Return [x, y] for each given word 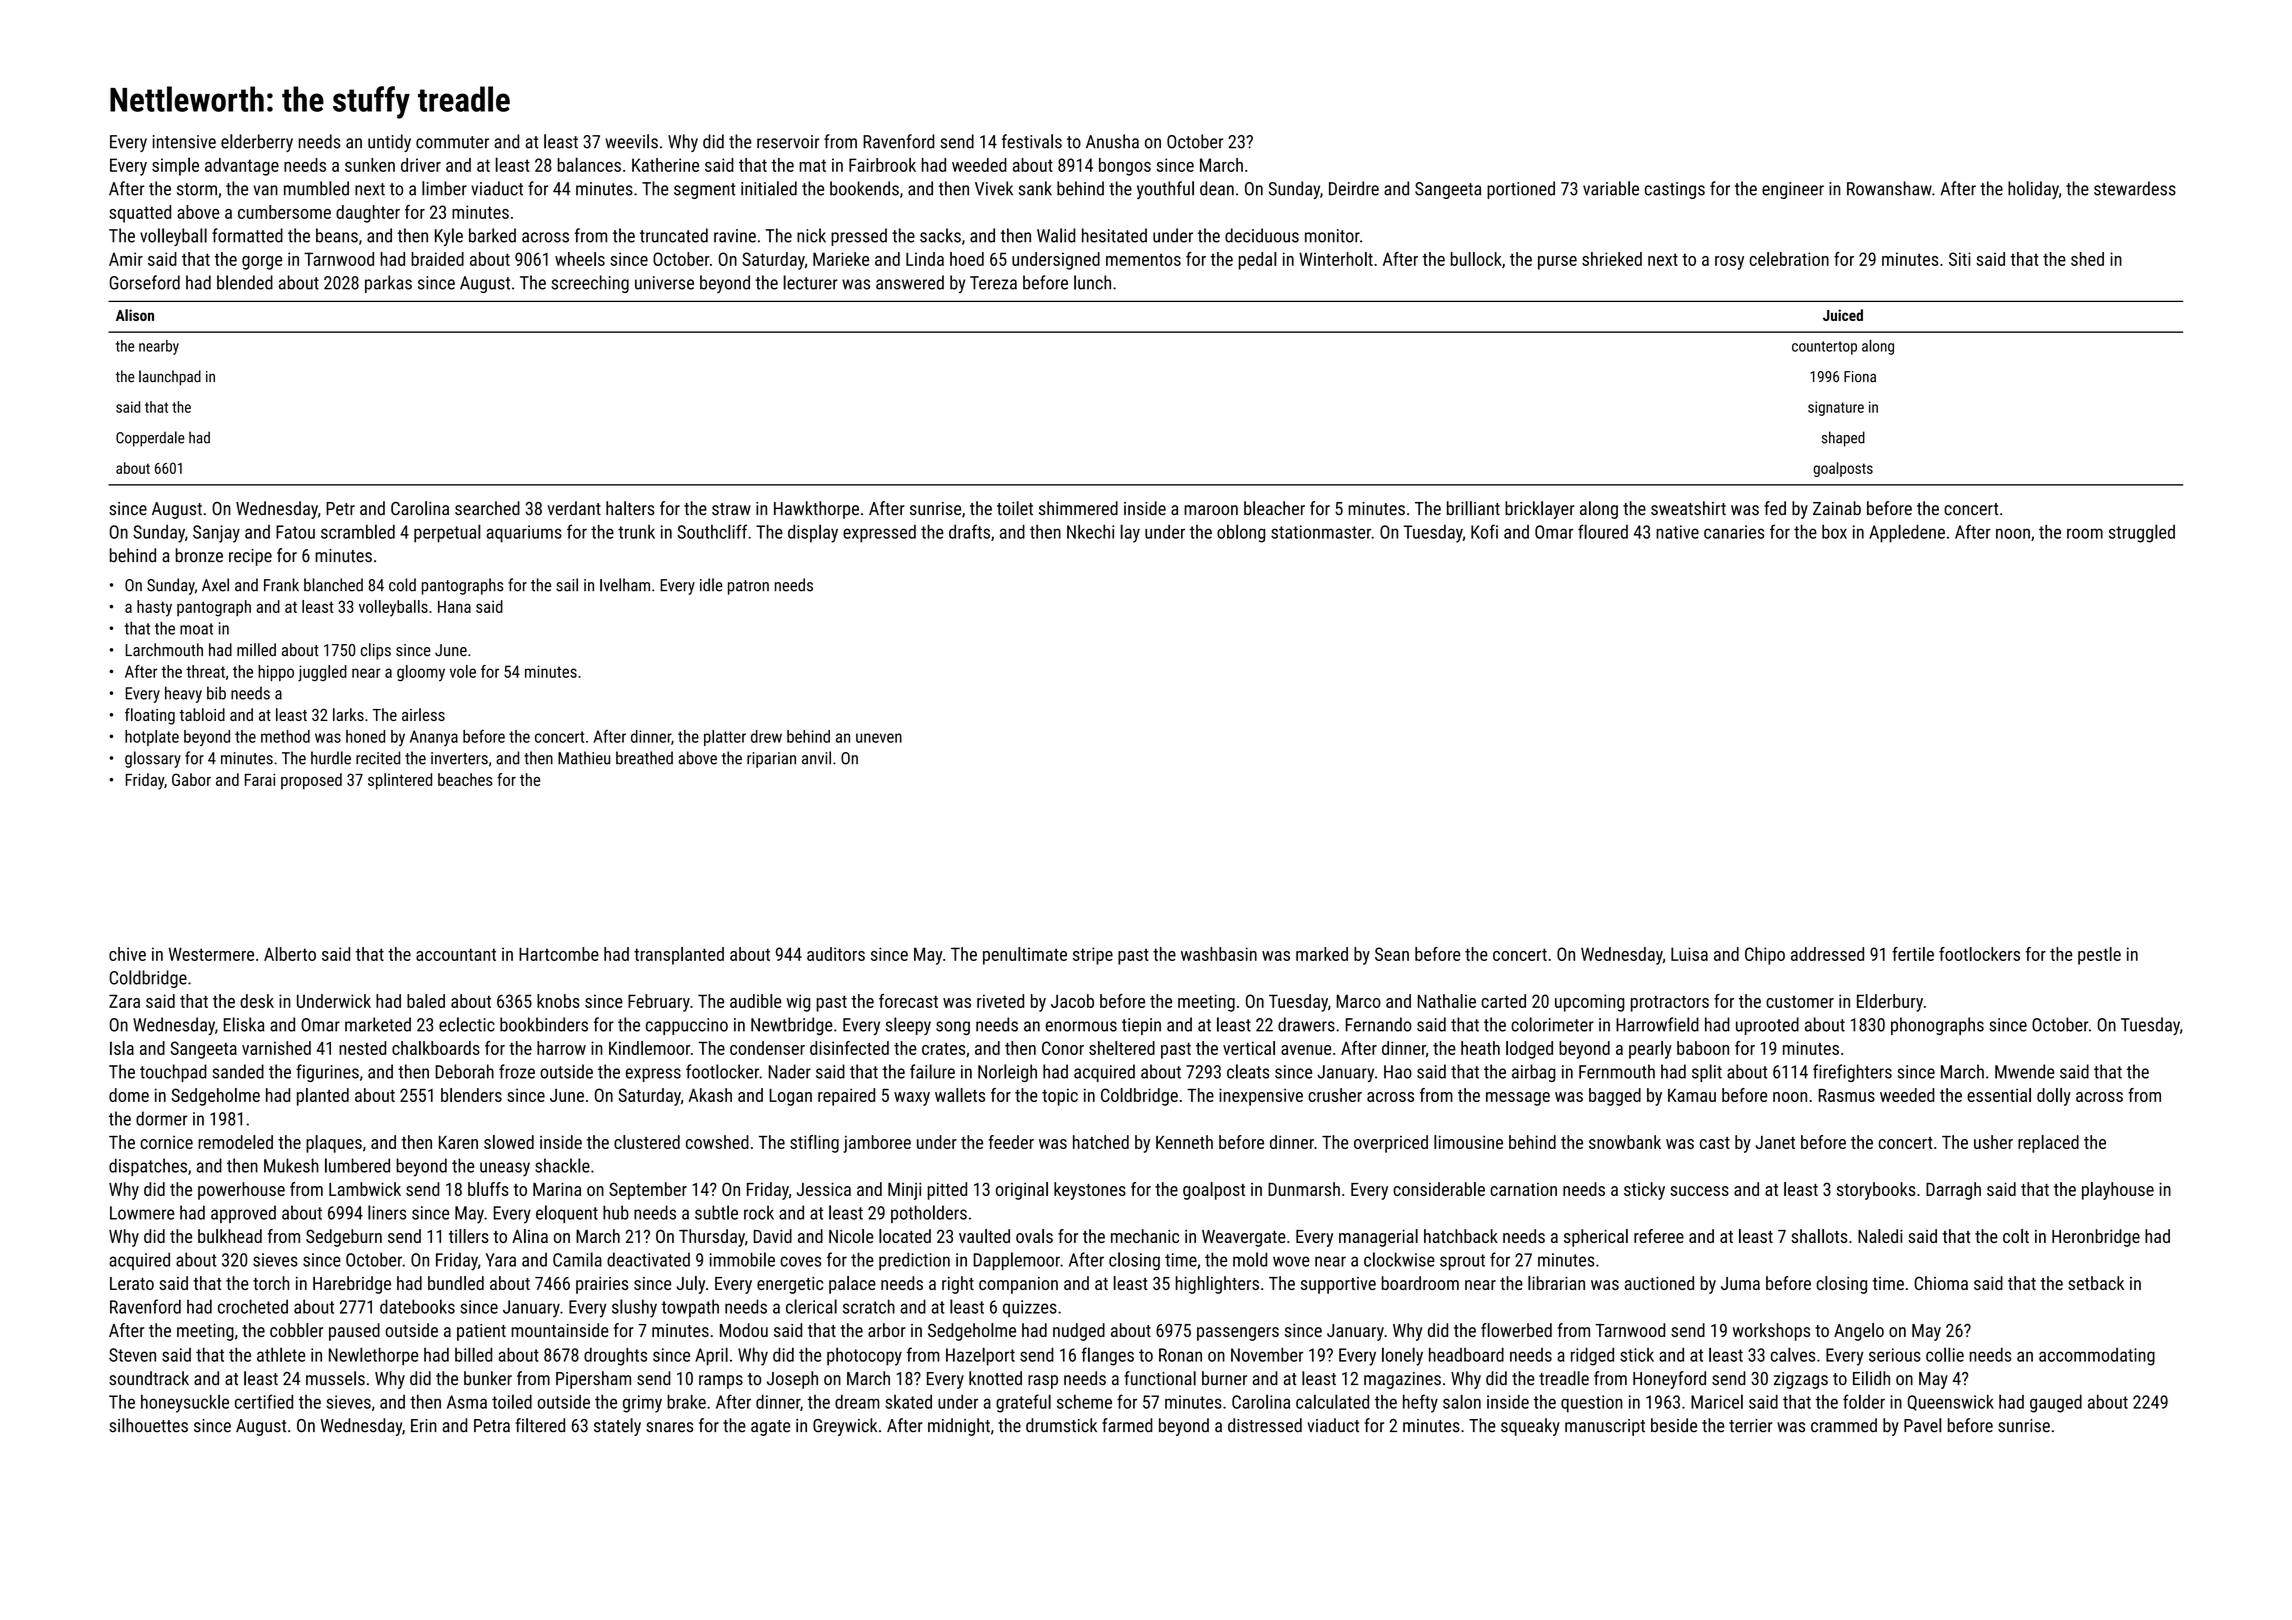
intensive [184, 142]
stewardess [2135, 188]
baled [426, 1001]
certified [264, 1401]
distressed [1265, 1425]
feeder [1011, 1142]
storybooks [1876, 1191]
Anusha [1112, 141]
